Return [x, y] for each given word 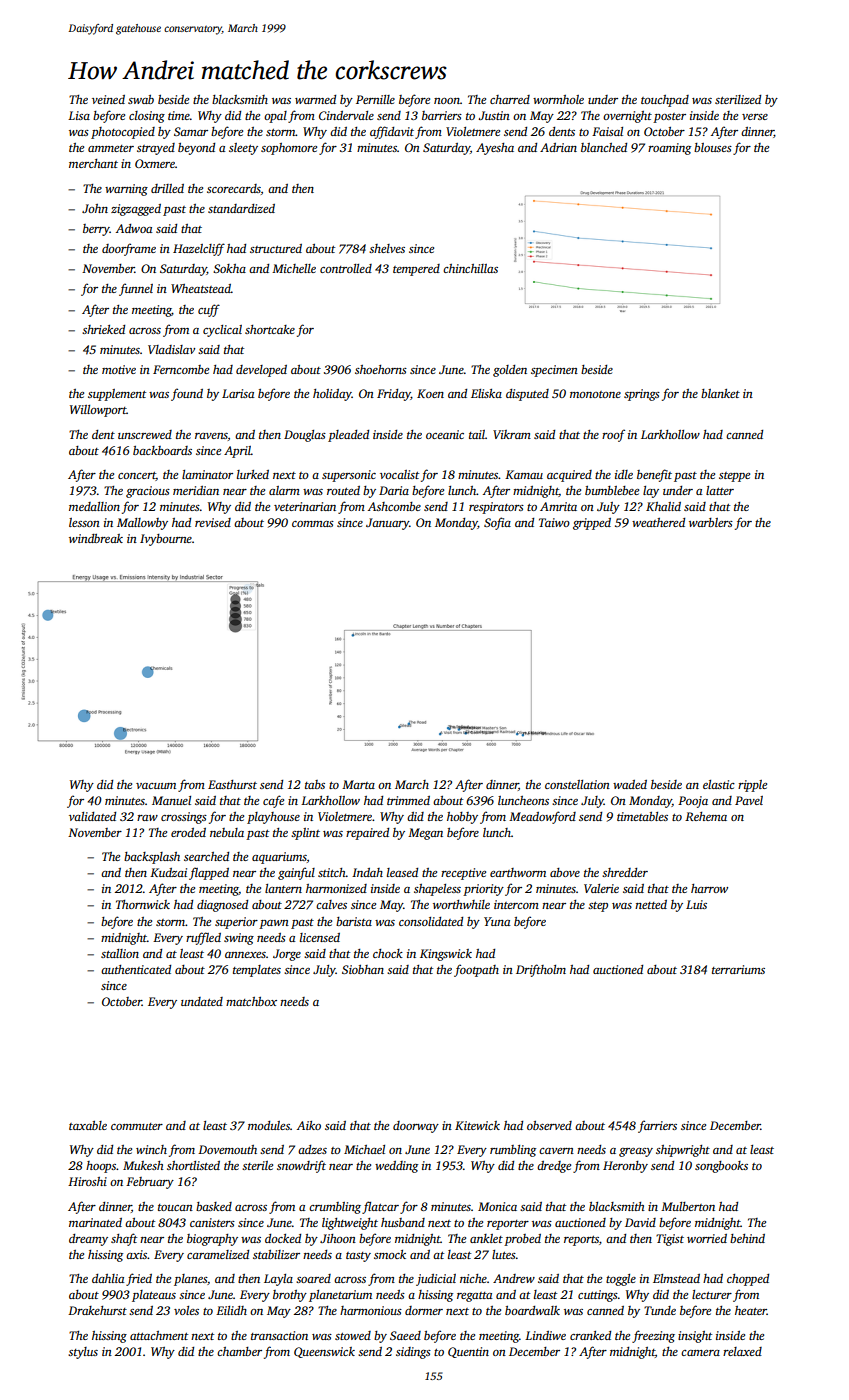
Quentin [468, 1352]
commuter [137, 1126]
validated [92, 816]
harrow [709, 888]
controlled [346, 268]
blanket [720, 393]
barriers [442, 115]
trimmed [408, 800]
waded [630, 784]
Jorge [287, 955]
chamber [239, 1351]
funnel [136, 289]
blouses [713, 147]
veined [108, 99]
